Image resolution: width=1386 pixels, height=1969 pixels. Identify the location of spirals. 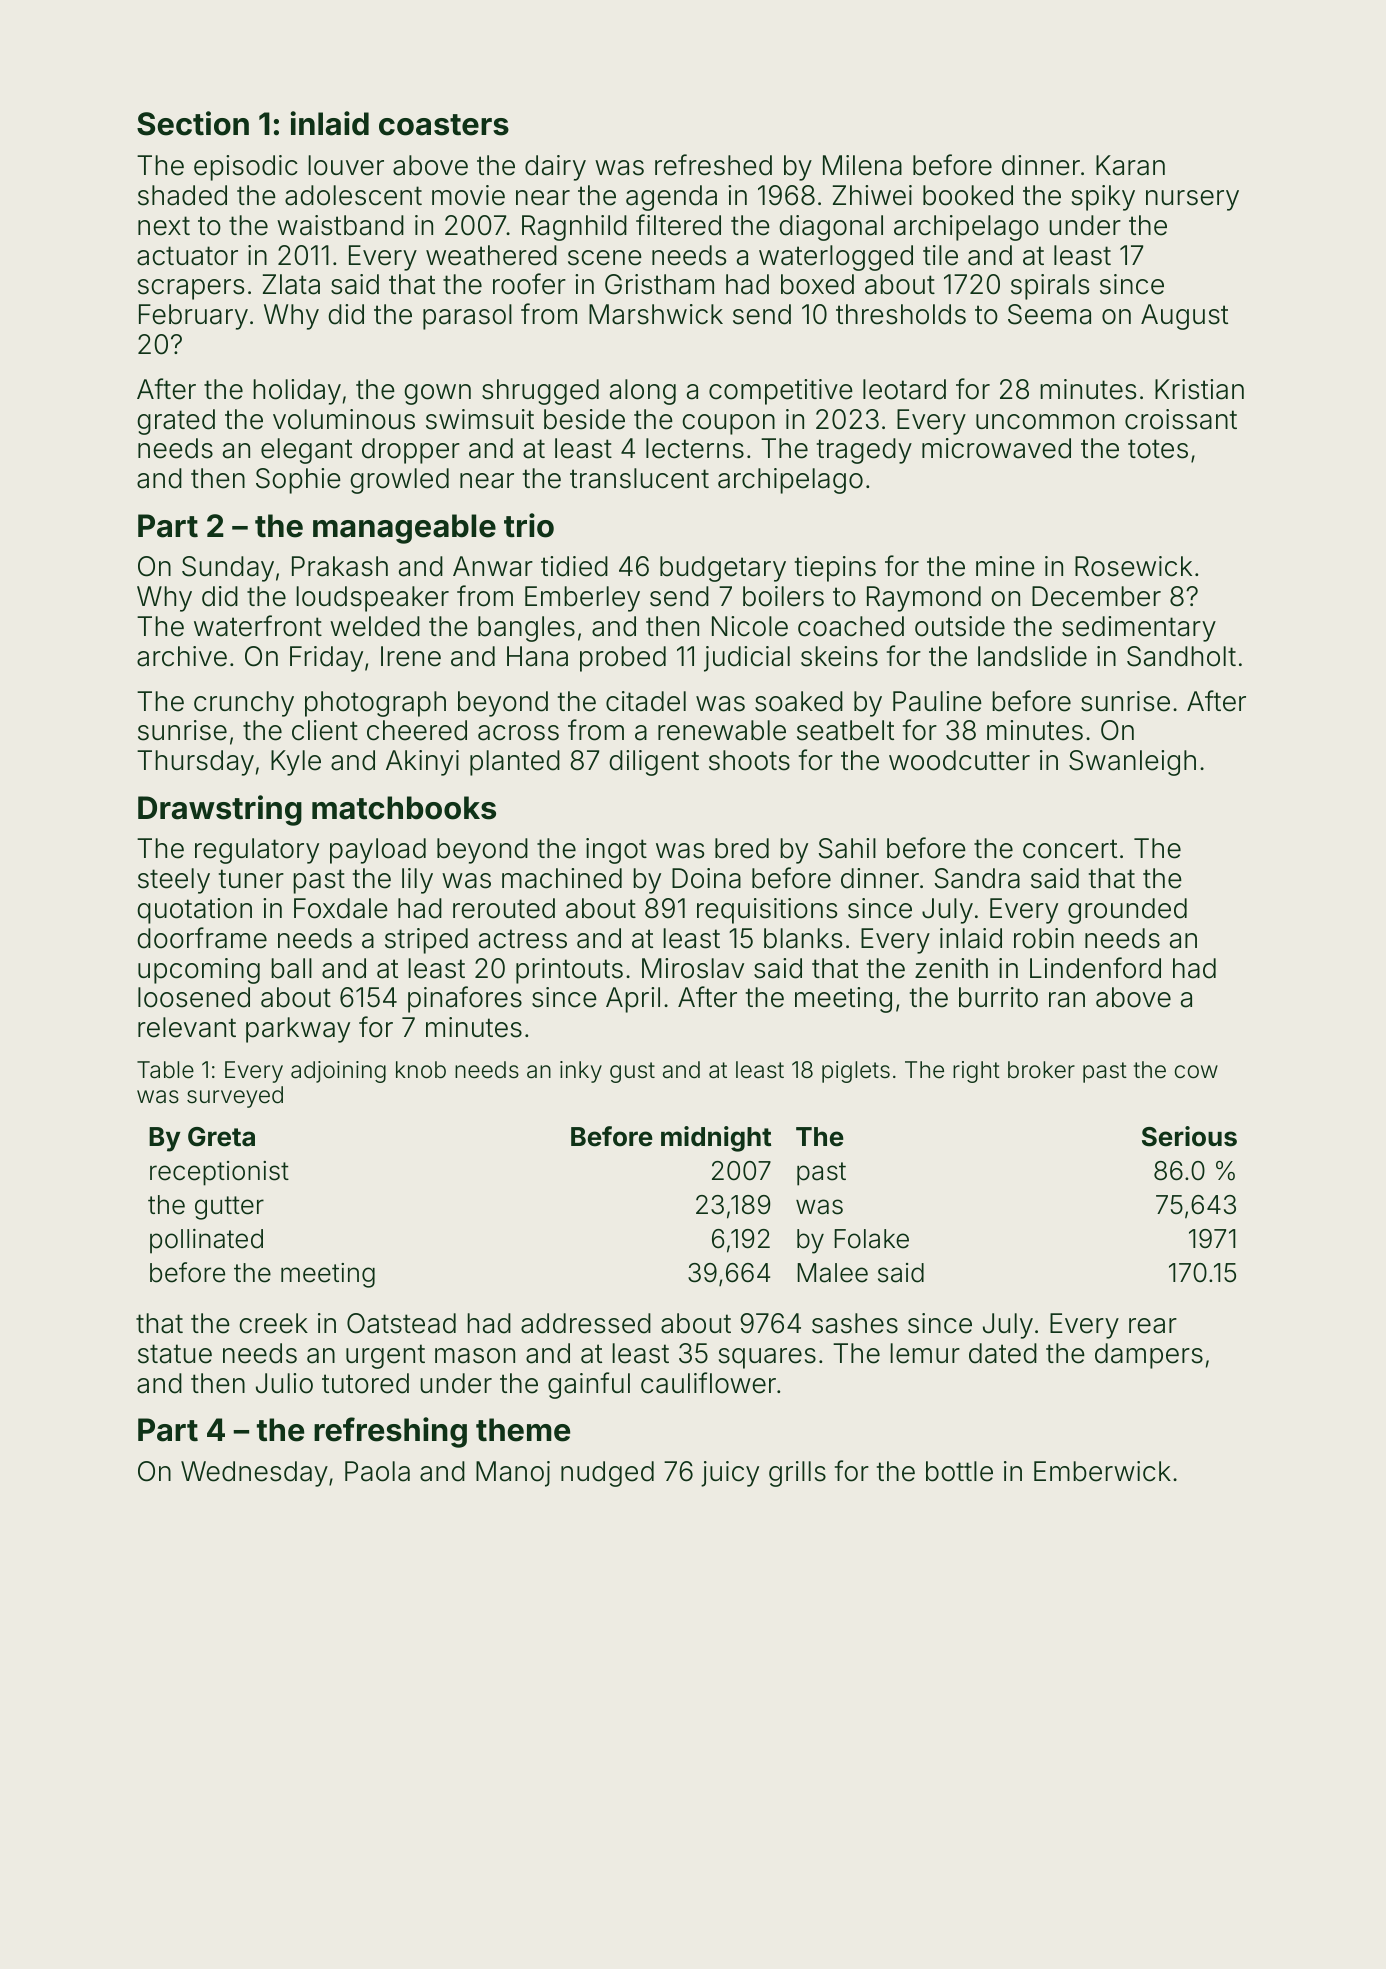
(1050, 287).
